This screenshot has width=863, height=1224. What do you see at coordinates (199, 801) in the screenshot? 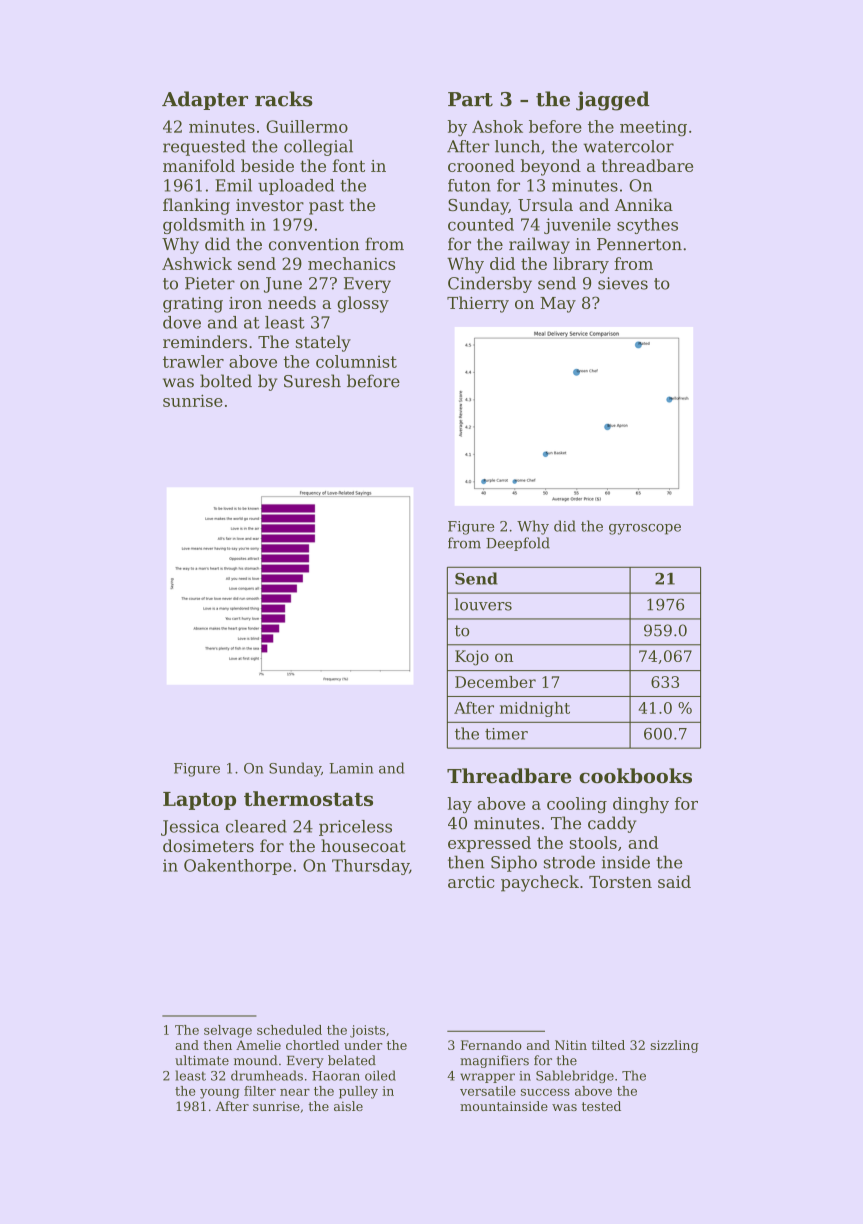
I see `Laptop` at bounding box center [199, 801].
